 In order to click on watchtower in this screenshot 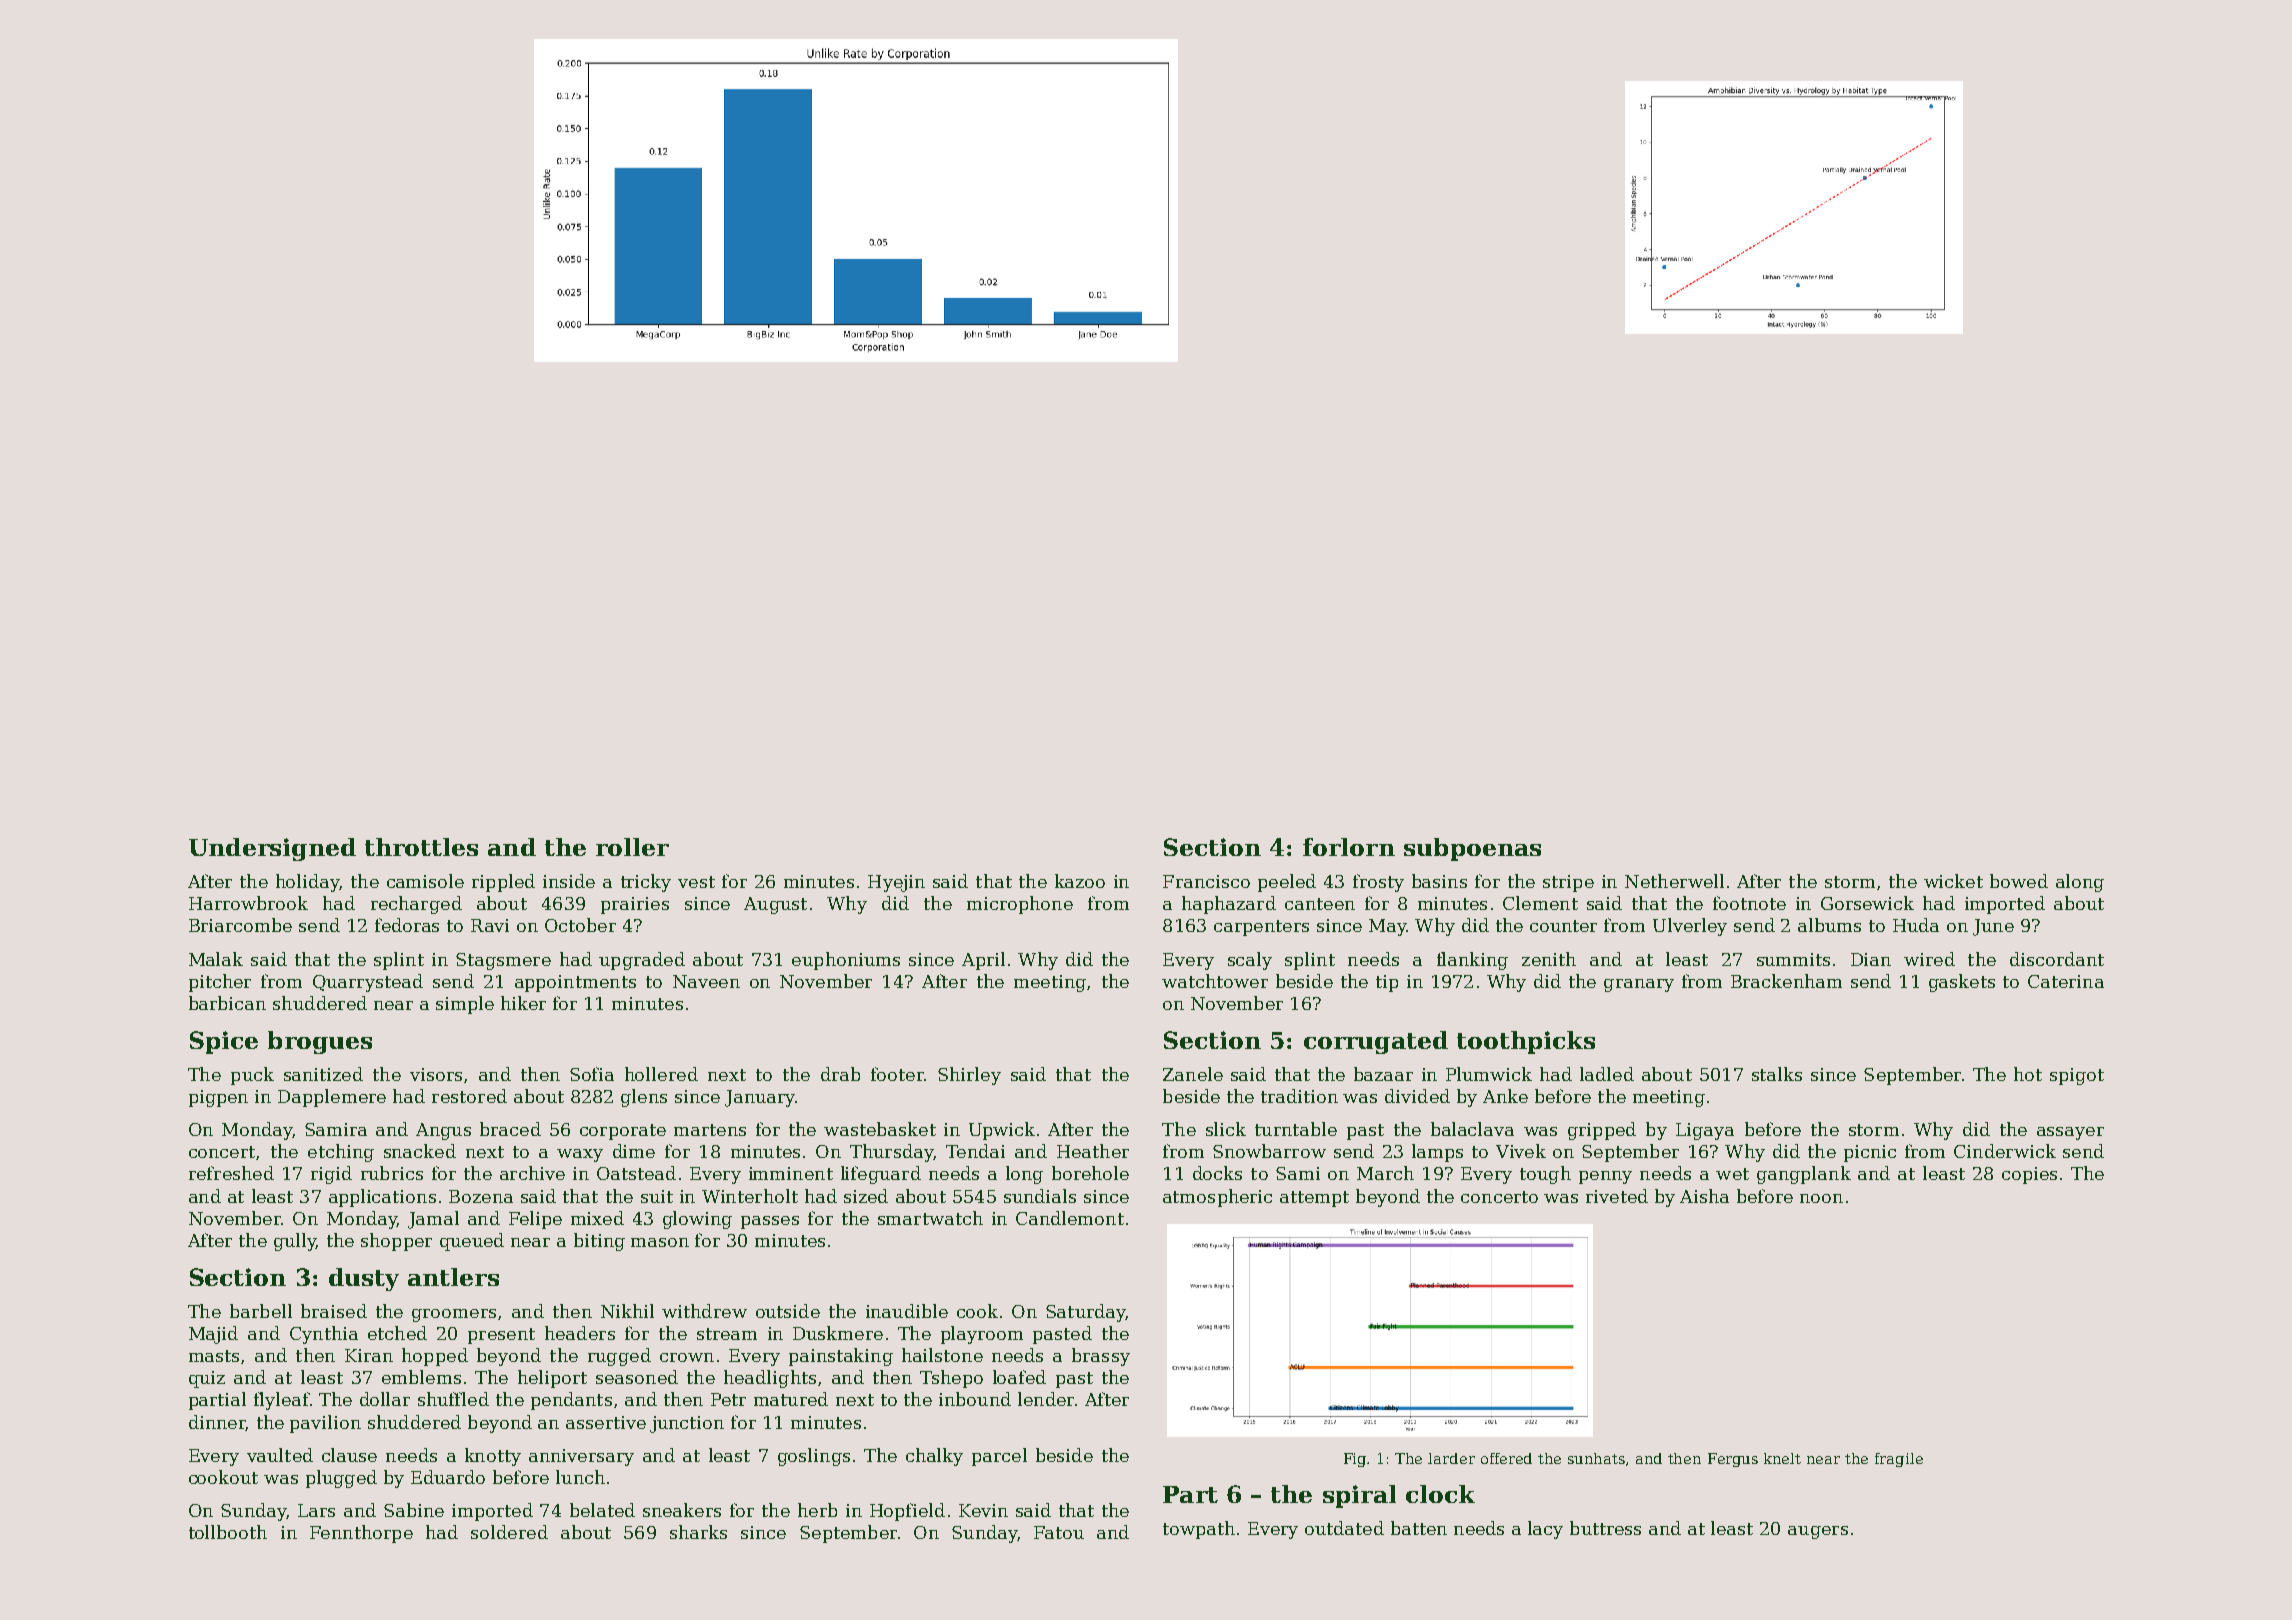, I will do `click(1215, 981)`.
